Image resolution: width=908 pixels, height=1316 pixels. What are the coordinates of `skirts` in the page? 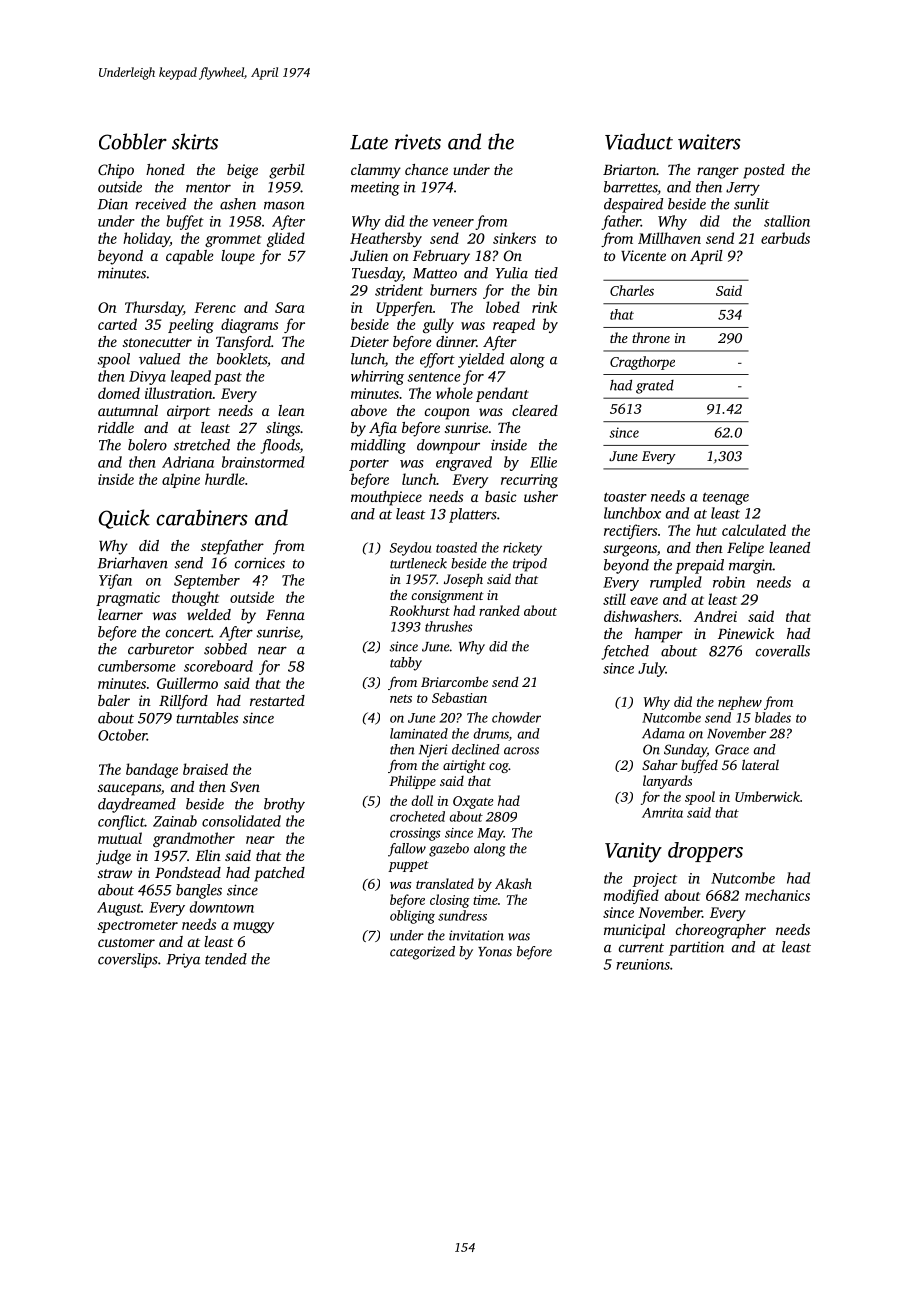 It's located at (195, 141).
